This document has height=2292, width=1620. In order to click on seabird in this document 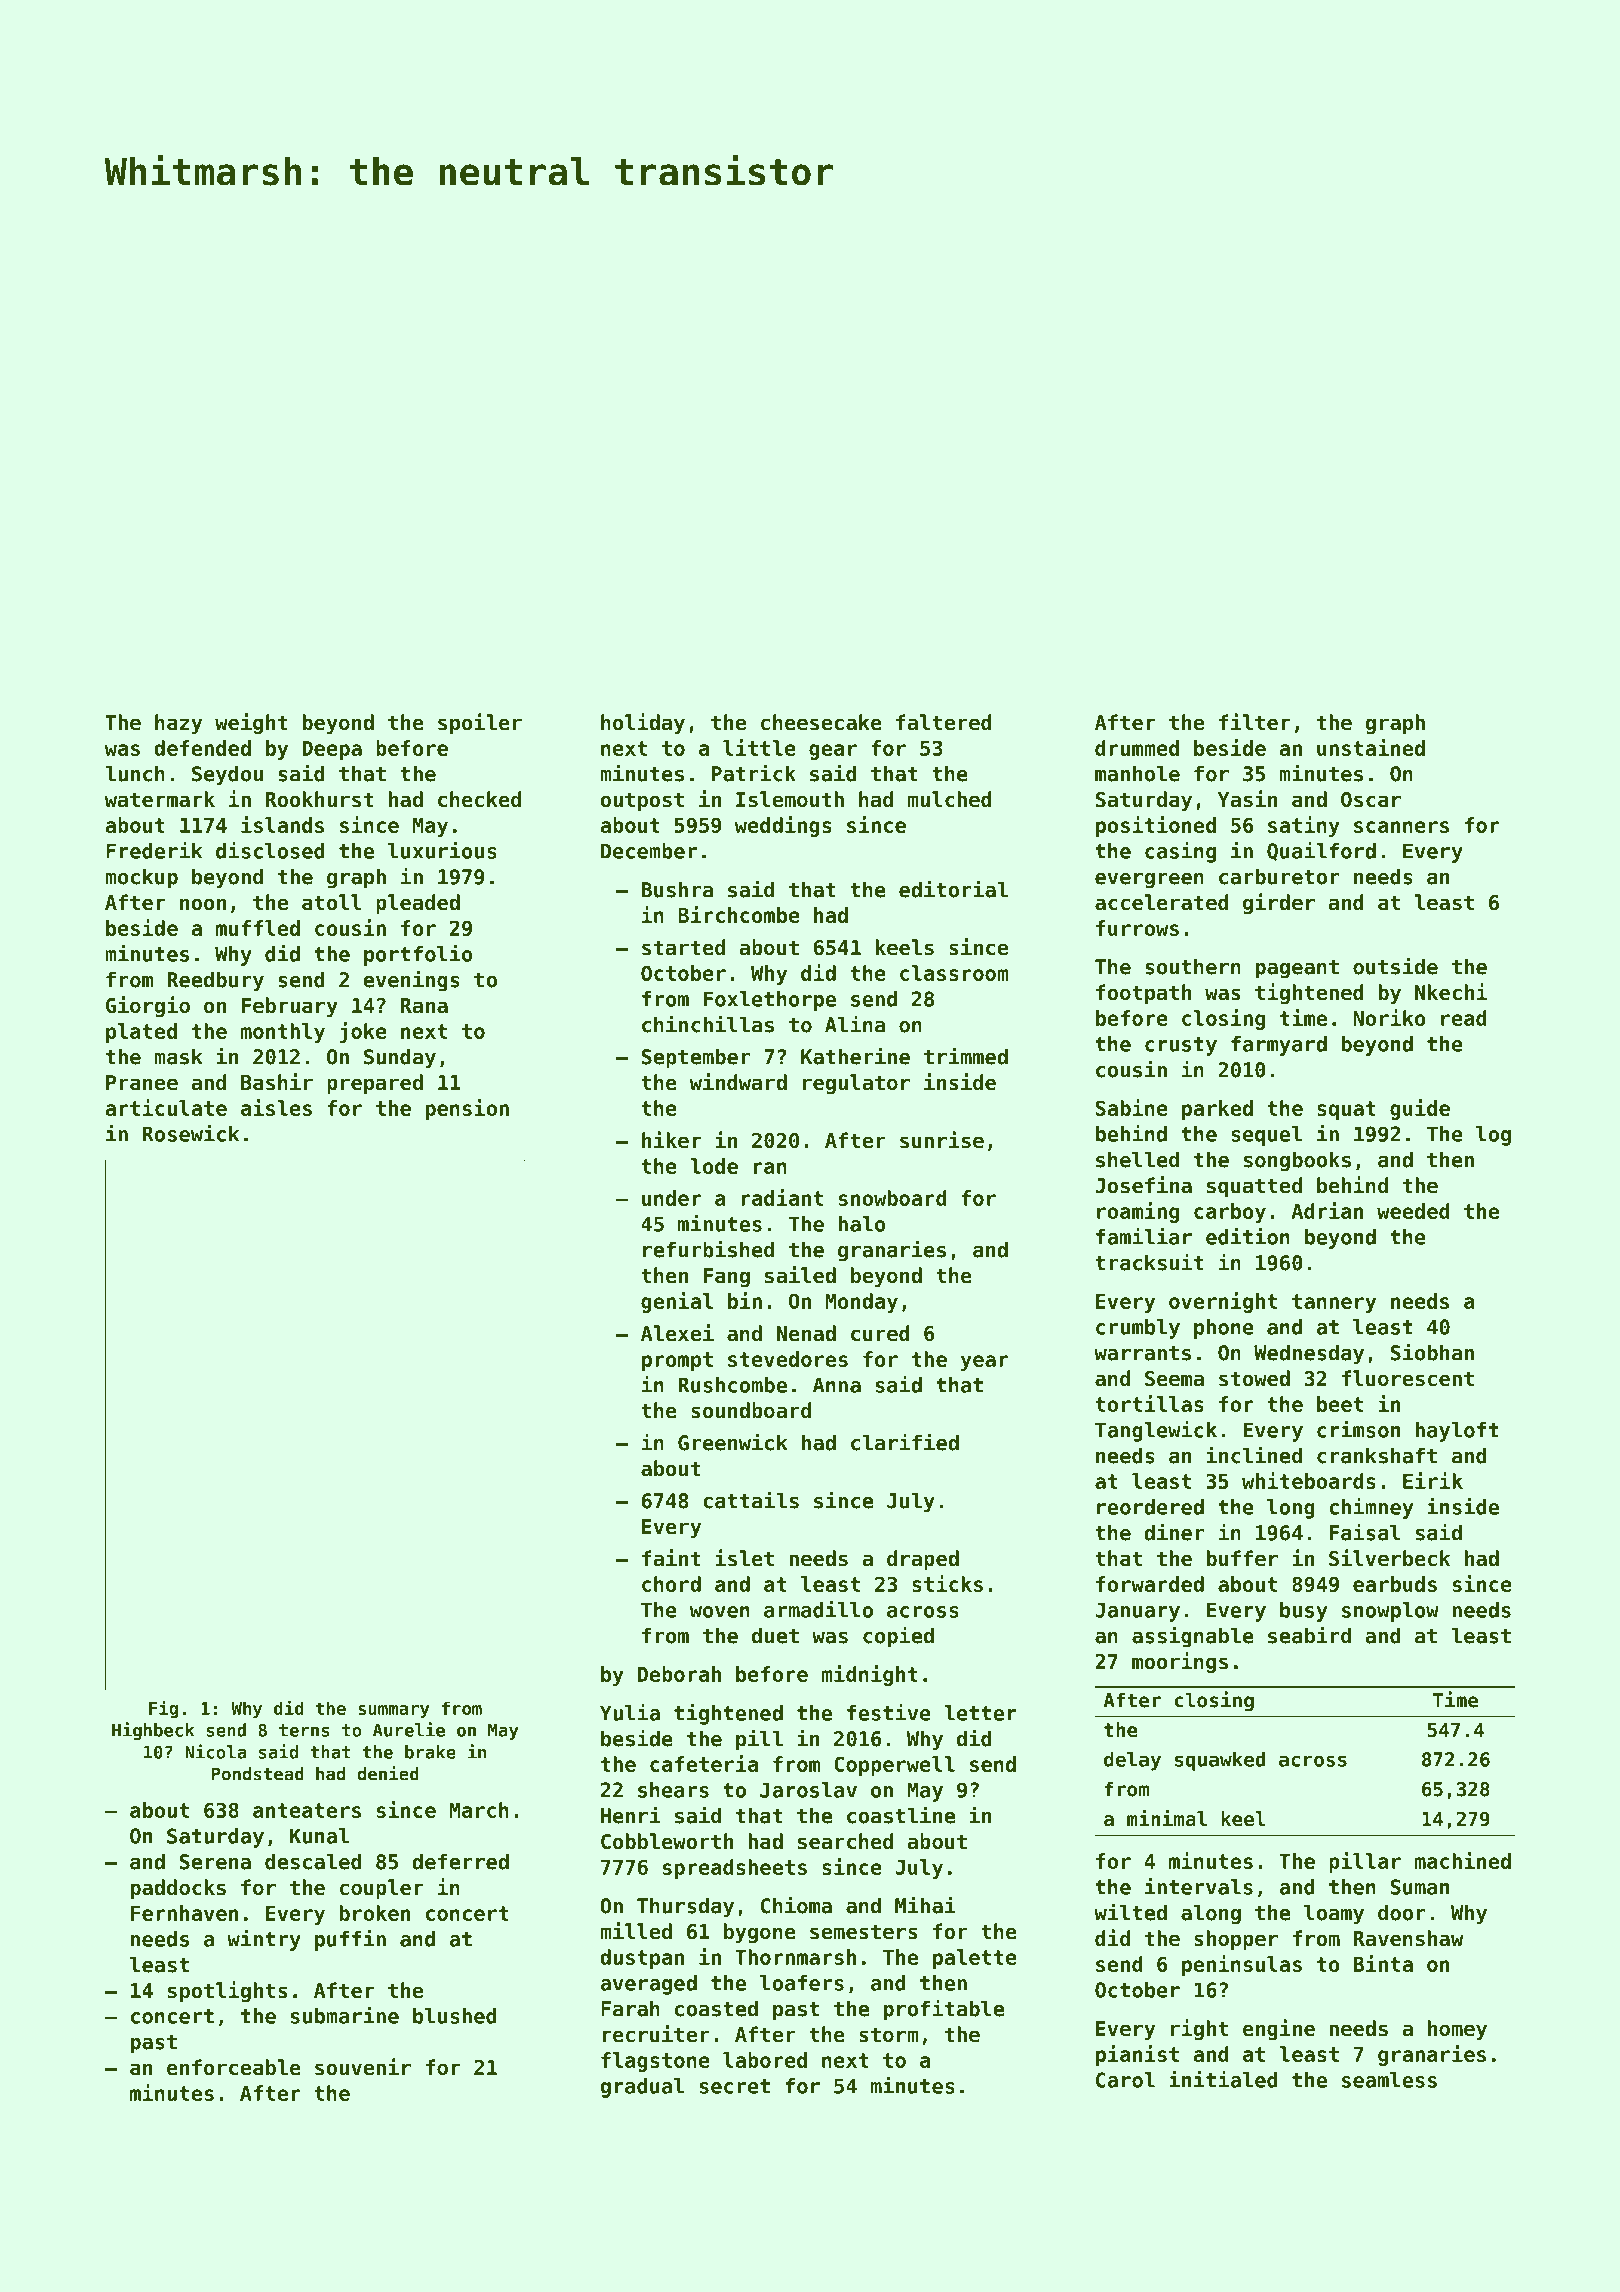, I will do `click(1309, 1635)`.
